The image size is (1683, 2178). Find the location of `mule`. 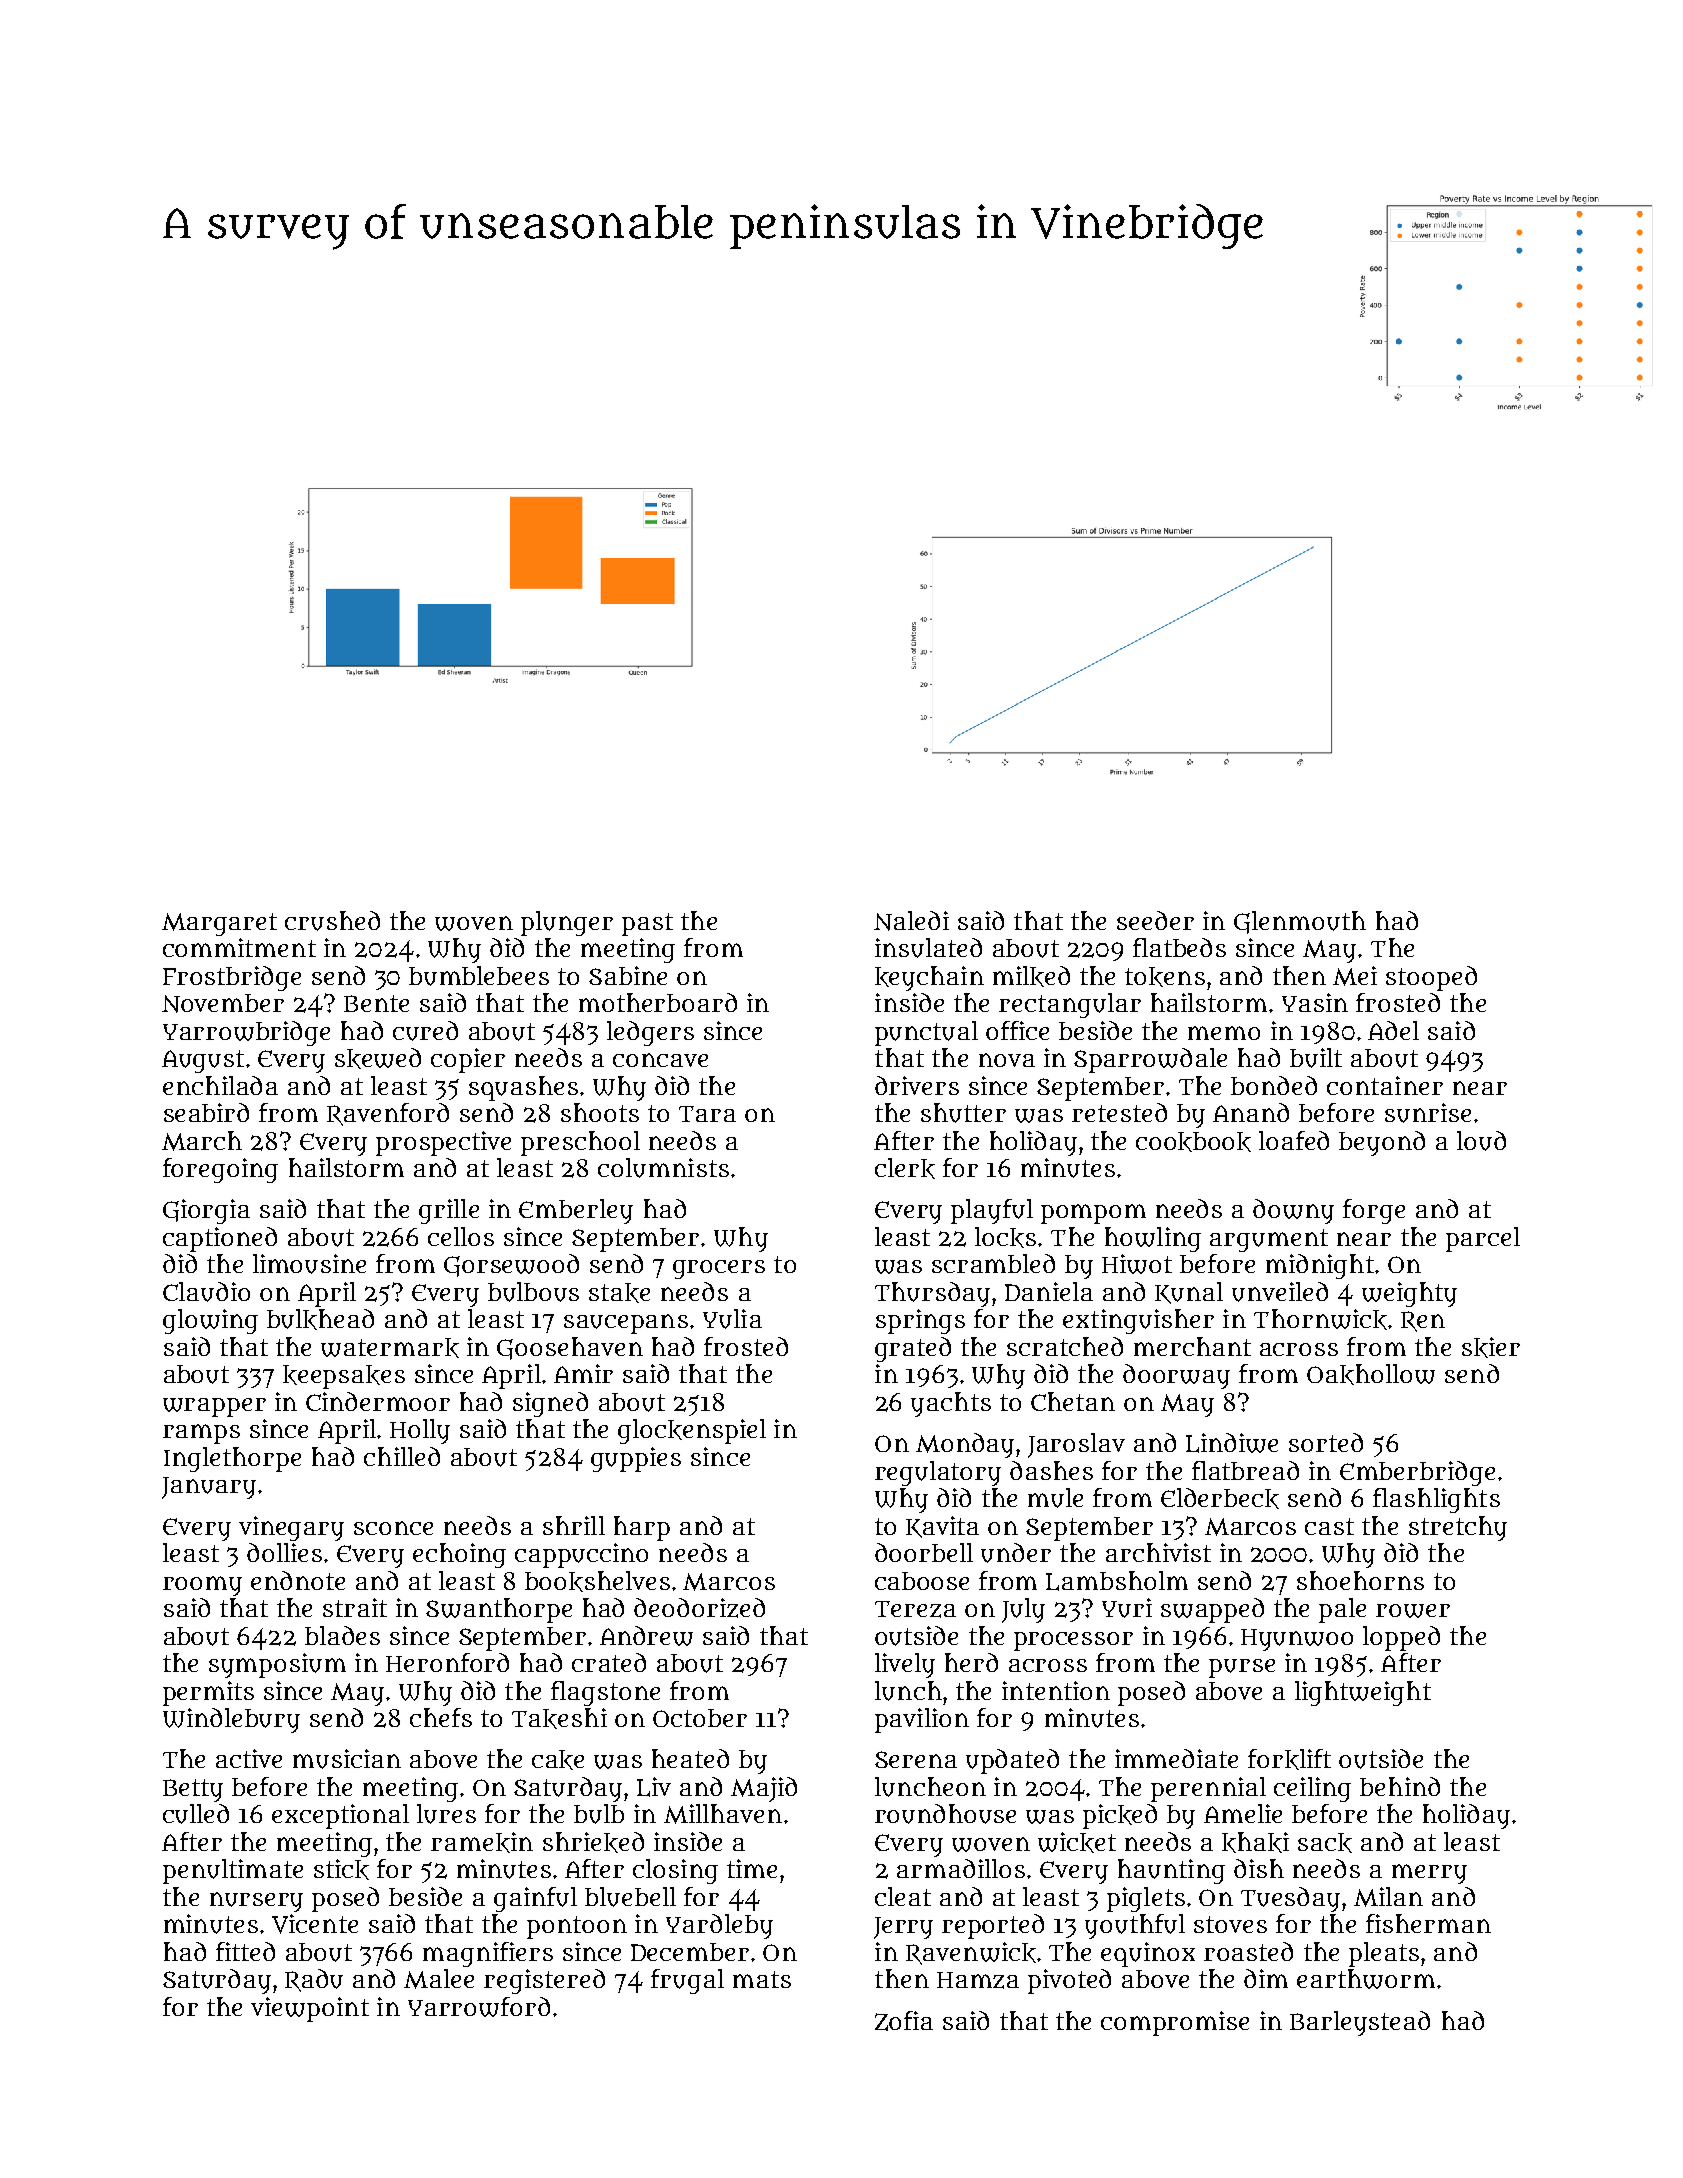

mule is located at coordinates (1055, 1498).
